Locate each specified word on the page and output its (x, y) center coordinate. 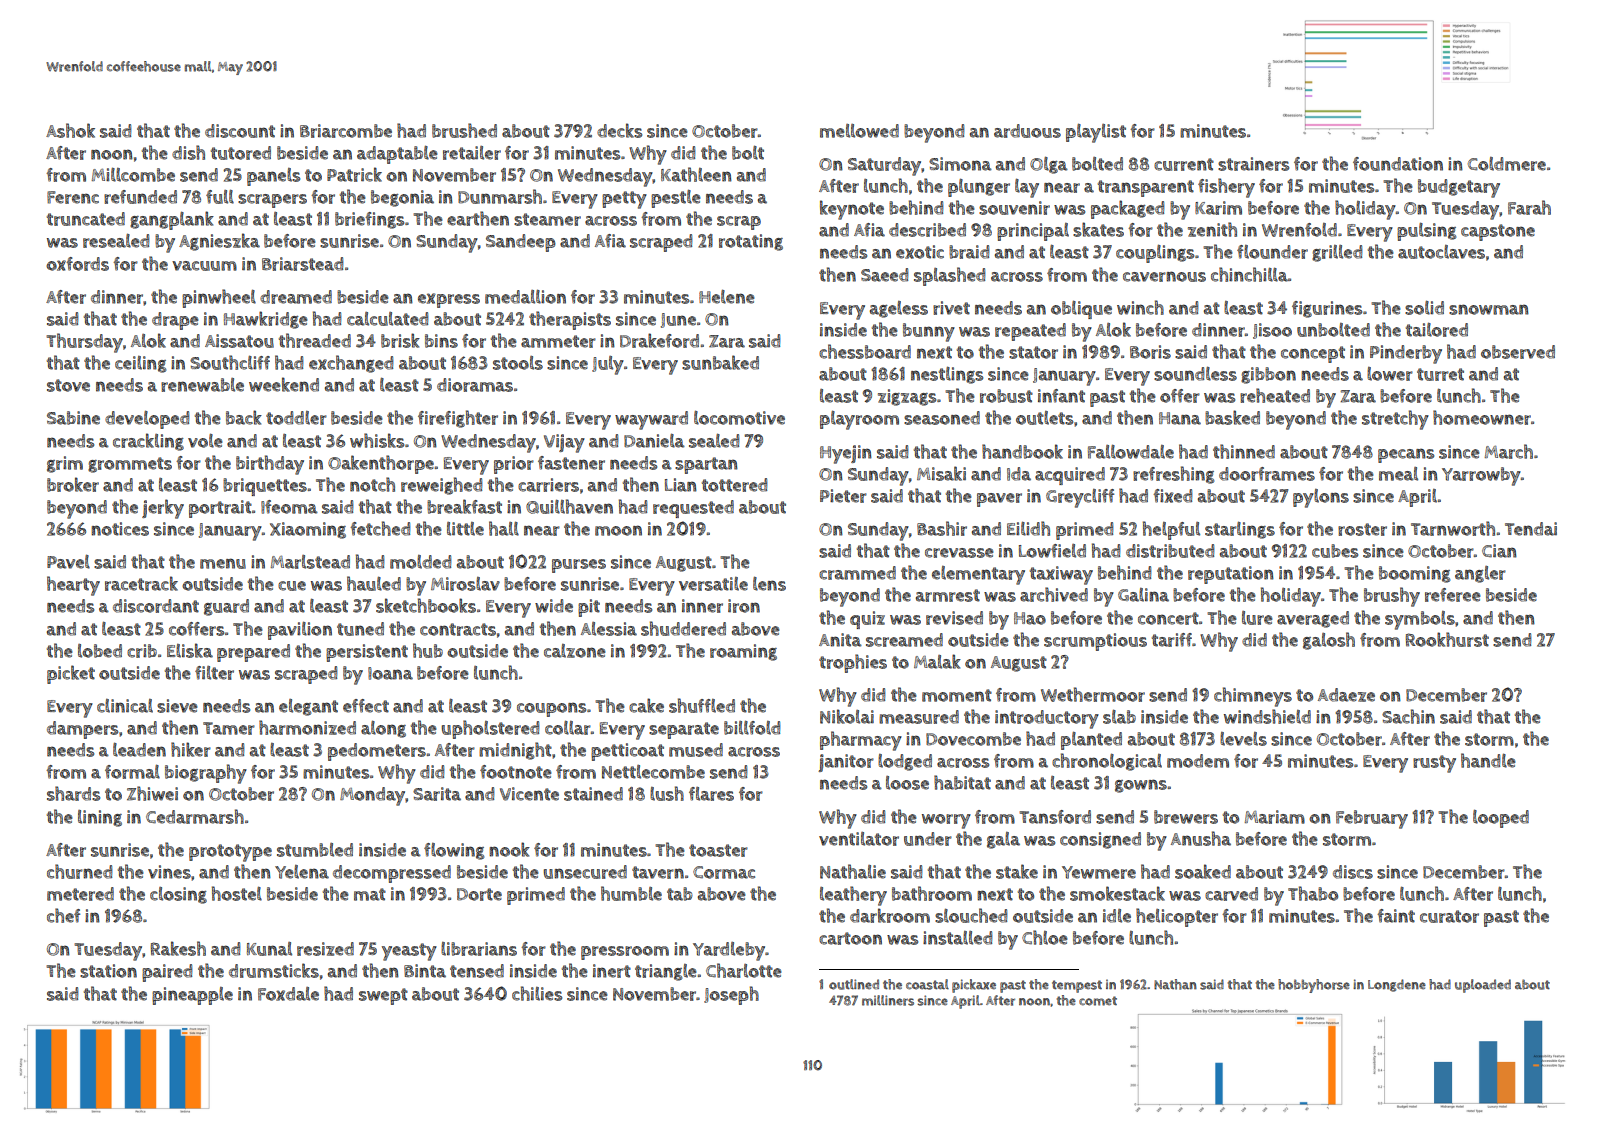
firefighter (458, 419)
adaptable (397, 155)
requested (693, 509)
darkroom (890, 915)
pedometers (377, 752)
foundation (1398, 164)
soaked (1203, 871)
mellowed (859, 131)
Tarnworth (1453, 528)
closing (178, 895)
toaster (718, 850)
